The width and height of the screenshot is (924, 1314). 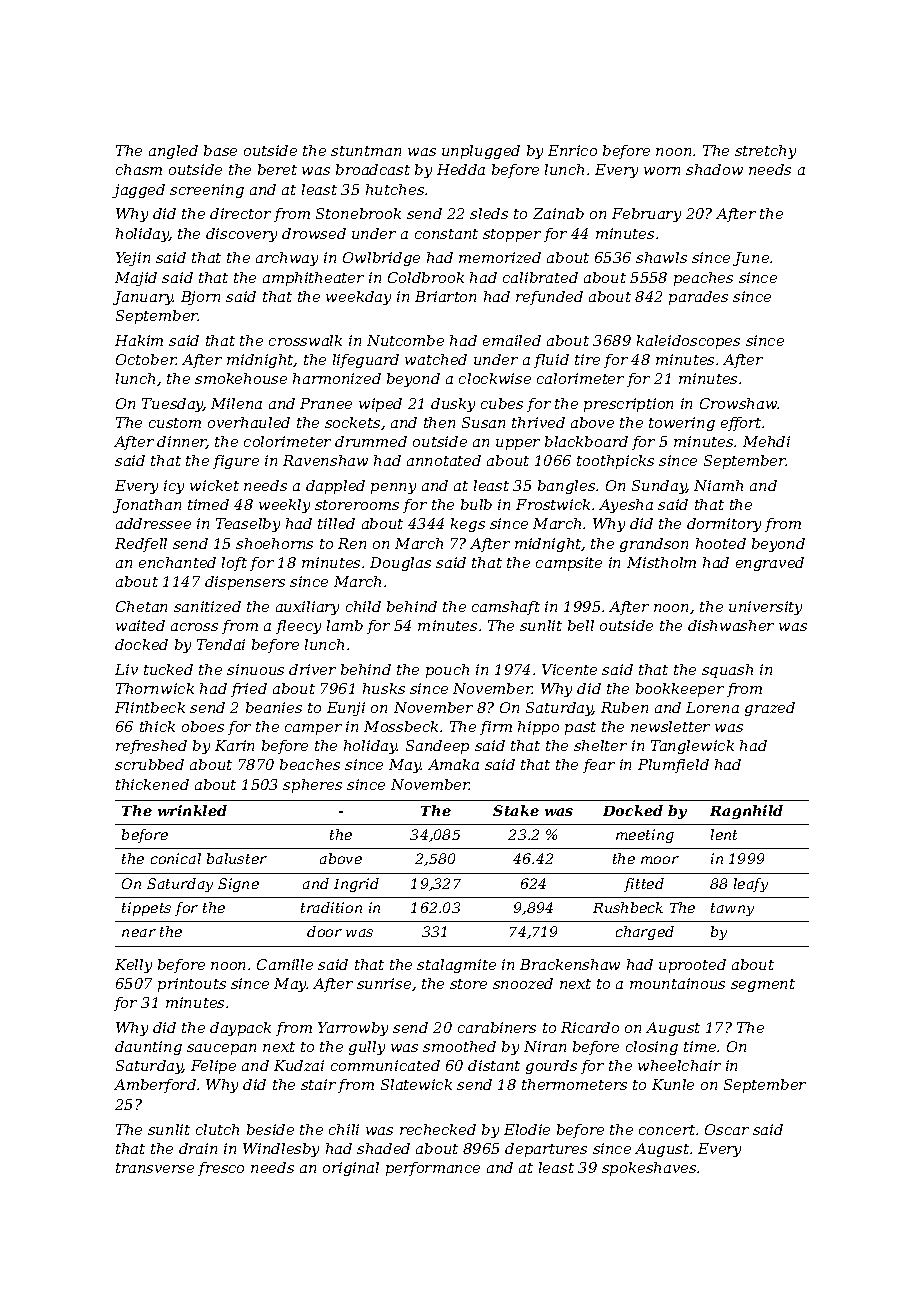 What do you see at coordinates (141, 545) in the screenshot?
I see `Redfell` at bounding box center [141, 545].
